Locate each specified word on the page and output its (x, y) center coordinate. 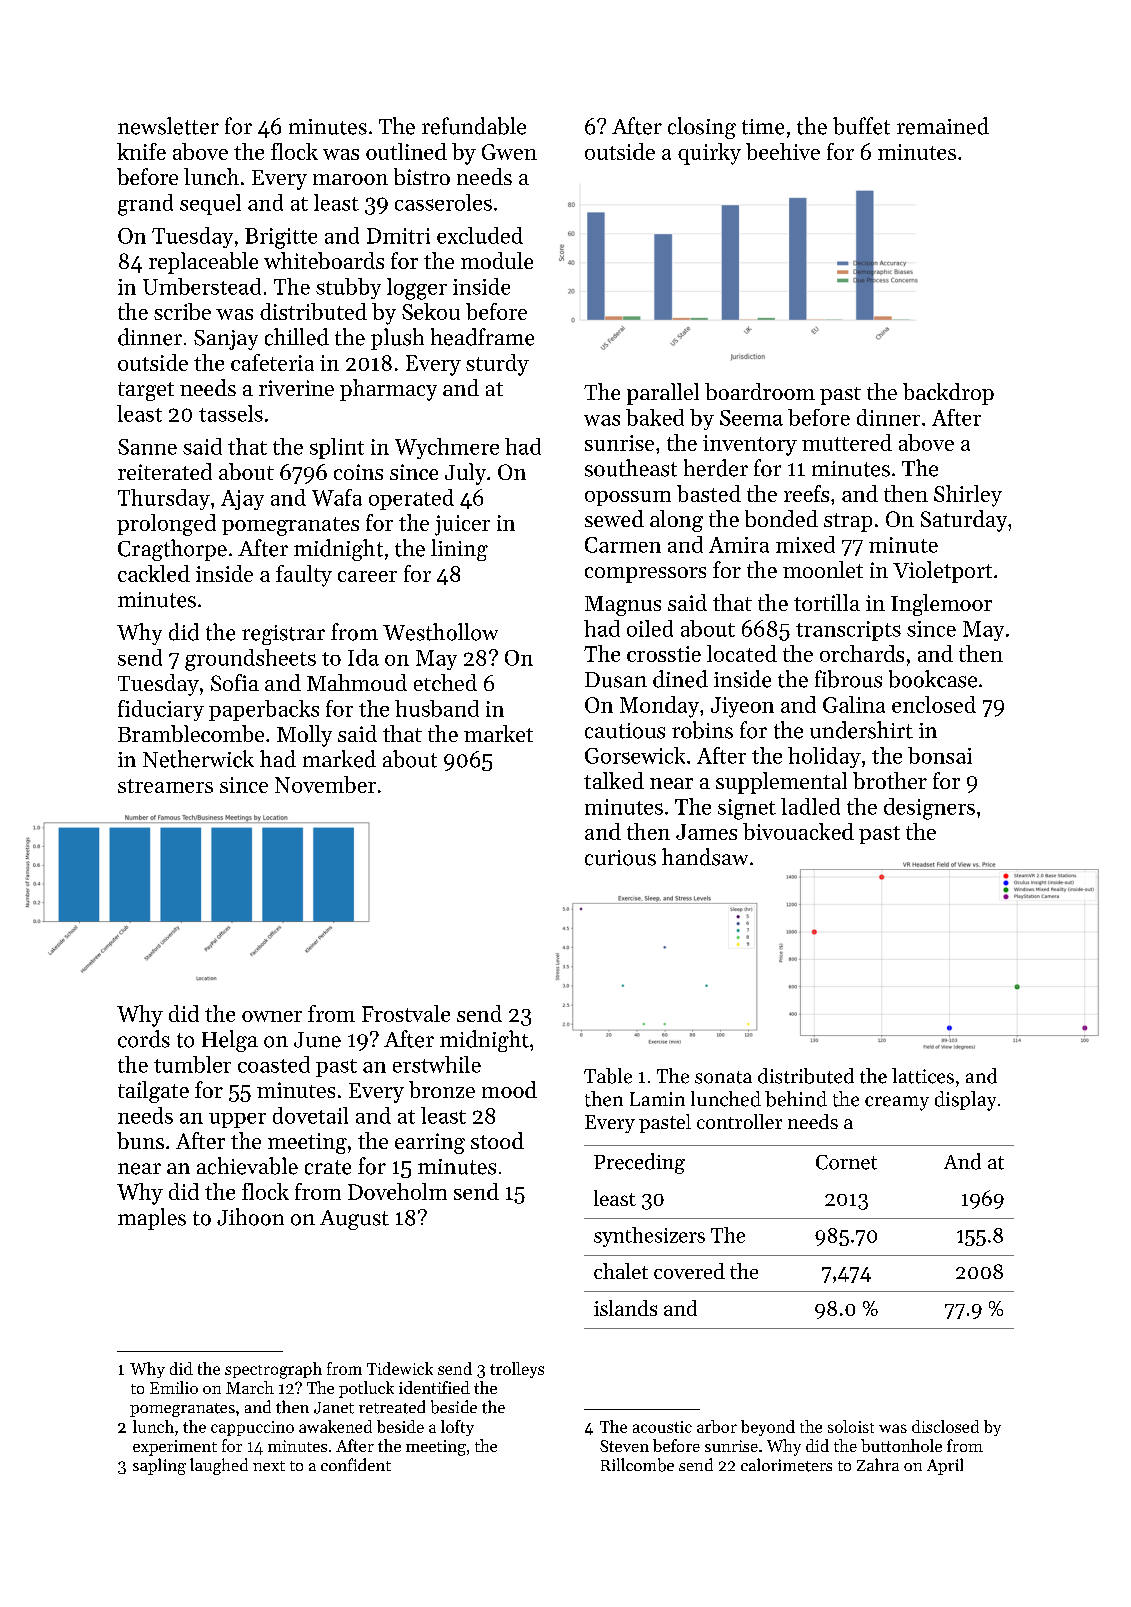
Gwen (509, 152)
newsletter (168, 126)
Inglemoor (941, 605)
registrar (283, 635)
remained (943, 126)
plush (397, 339)
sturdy (497, 365)
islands (625, 1308)
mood (509, 1089)
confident (356, 1464)
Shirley (968, 496)
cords (144, 1039)
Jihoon (250, 1217)
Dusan (616, 680)
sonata (723, 1077)
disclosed (945, 1426)
